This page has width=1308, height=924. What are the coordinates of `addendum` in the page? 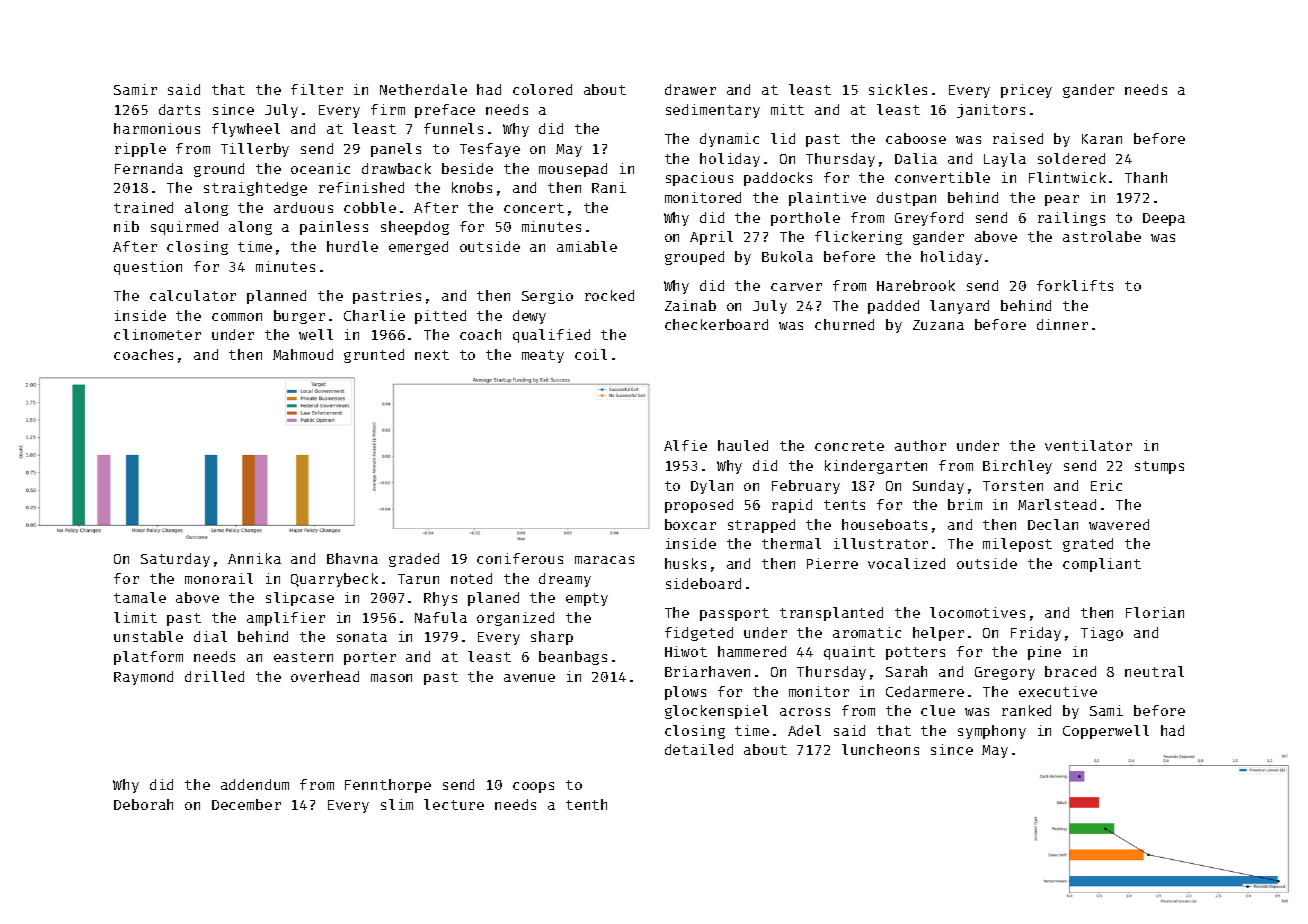 It's located at (255, 784).
